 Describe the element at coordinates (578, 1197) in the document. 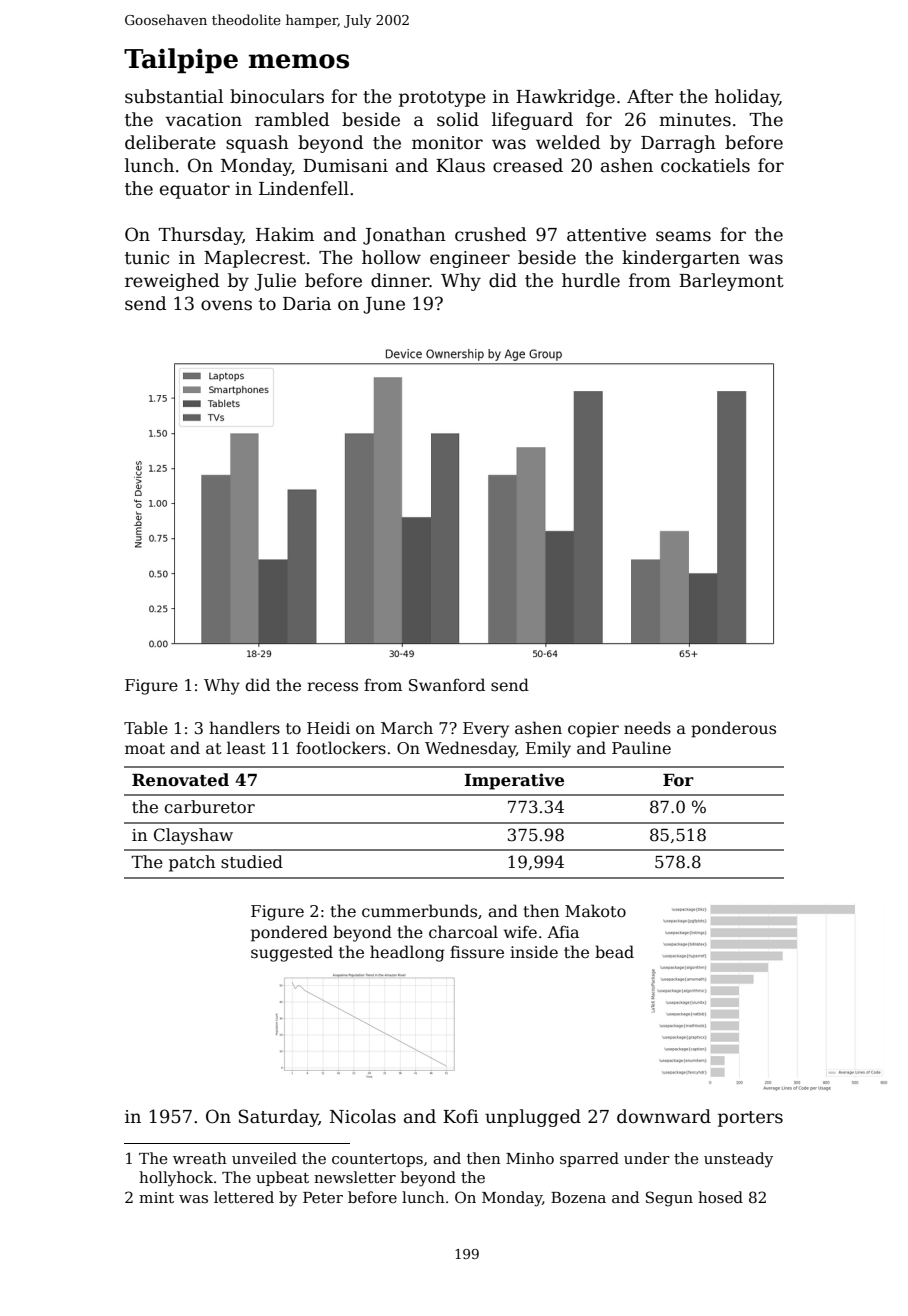

I see `Bozena` at that location.
